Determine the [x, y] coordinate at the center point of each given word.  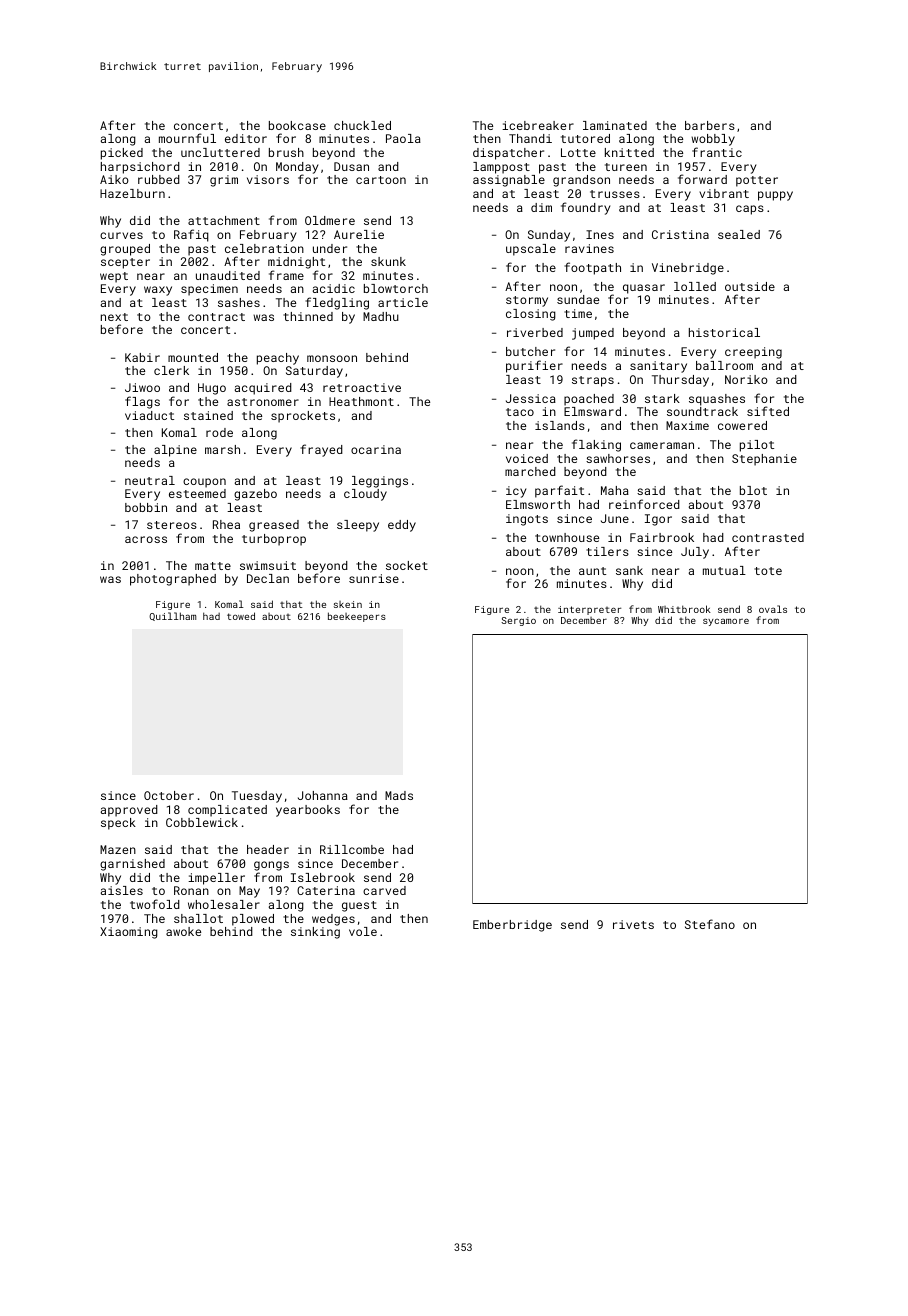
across [146, 539]
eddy [402, 526]
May [249, 892]
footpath [592, 268]
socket [407, 565]
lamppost [501, 168]
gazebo [255, 495]
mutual [724, 570]
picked [122, 154]
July [695, 553]
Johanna [323, 795]
